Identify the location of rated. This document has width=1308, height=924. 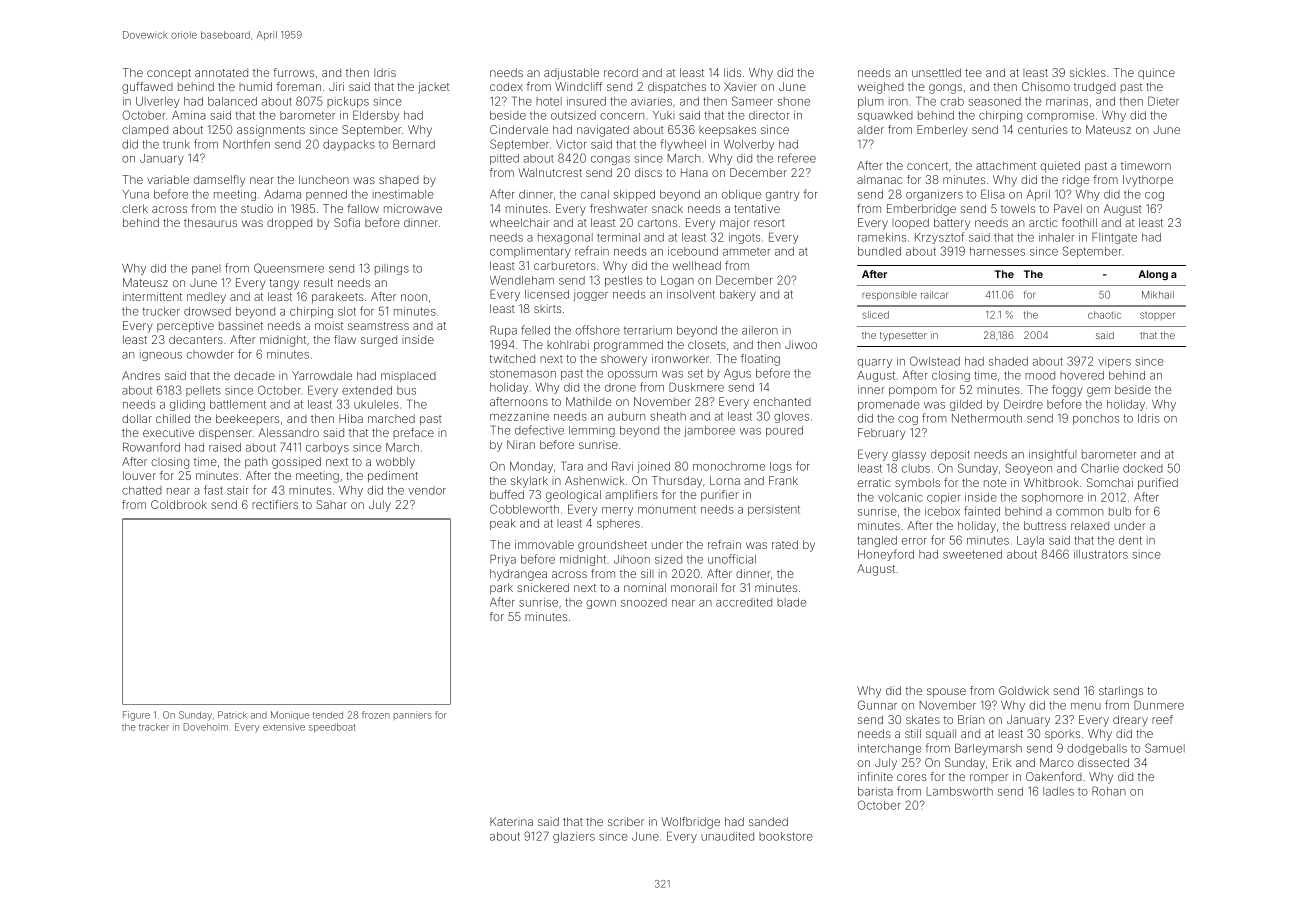
(785, 544).
